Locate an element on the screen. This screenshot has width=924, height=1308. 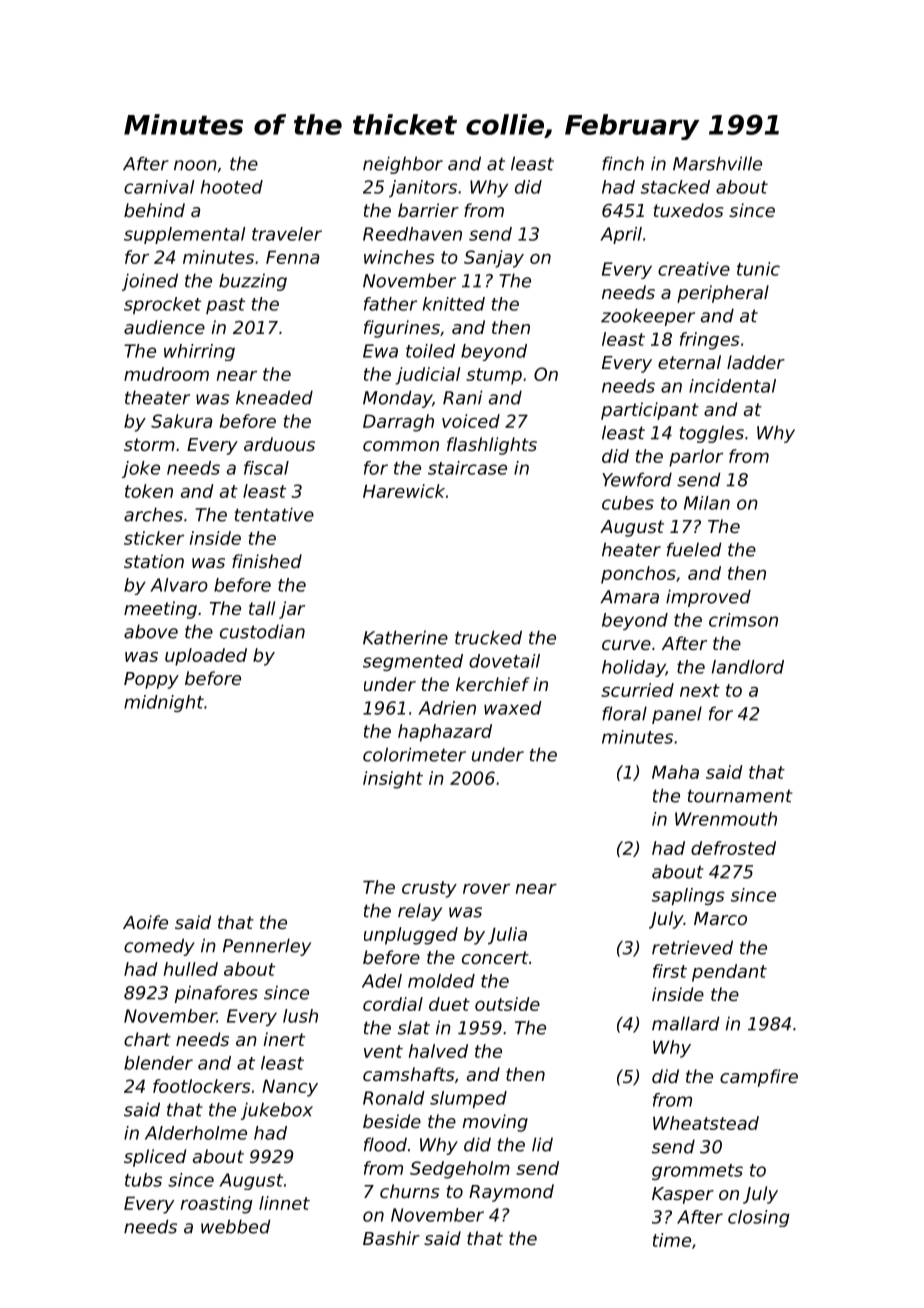
improved is located at coordinates (708, 598).
